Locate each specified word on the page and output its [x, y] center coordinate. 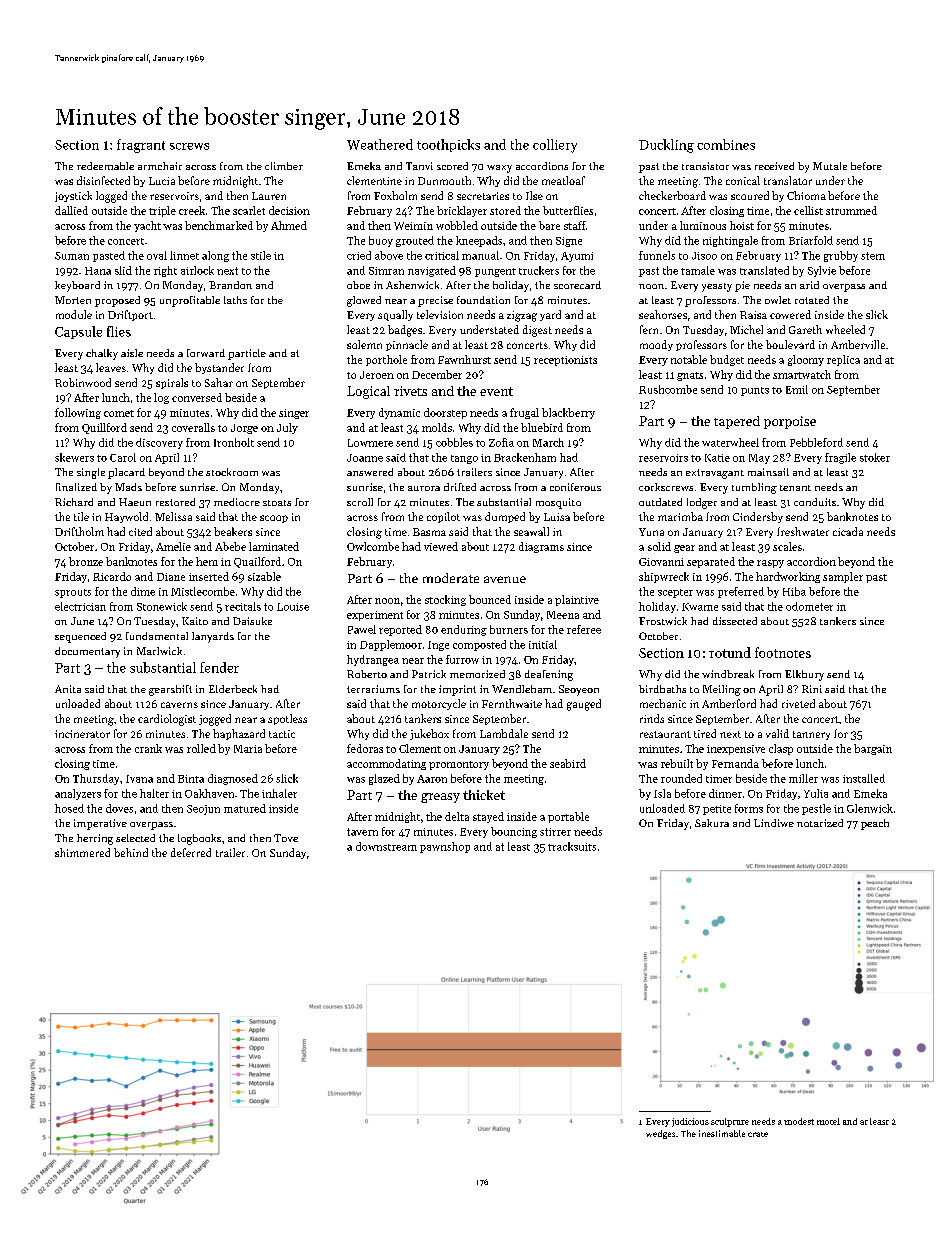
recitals [243, 606]
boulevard [790, 344]
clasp [781, 749]
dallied [71, 210]
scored [452, 166]
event [496, 391]
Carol [123, 457]
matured [245, 808]
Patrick [429, 674]
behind [131, 852]
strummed [851, 210]
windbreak [728, 674]
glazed [384, 779]
